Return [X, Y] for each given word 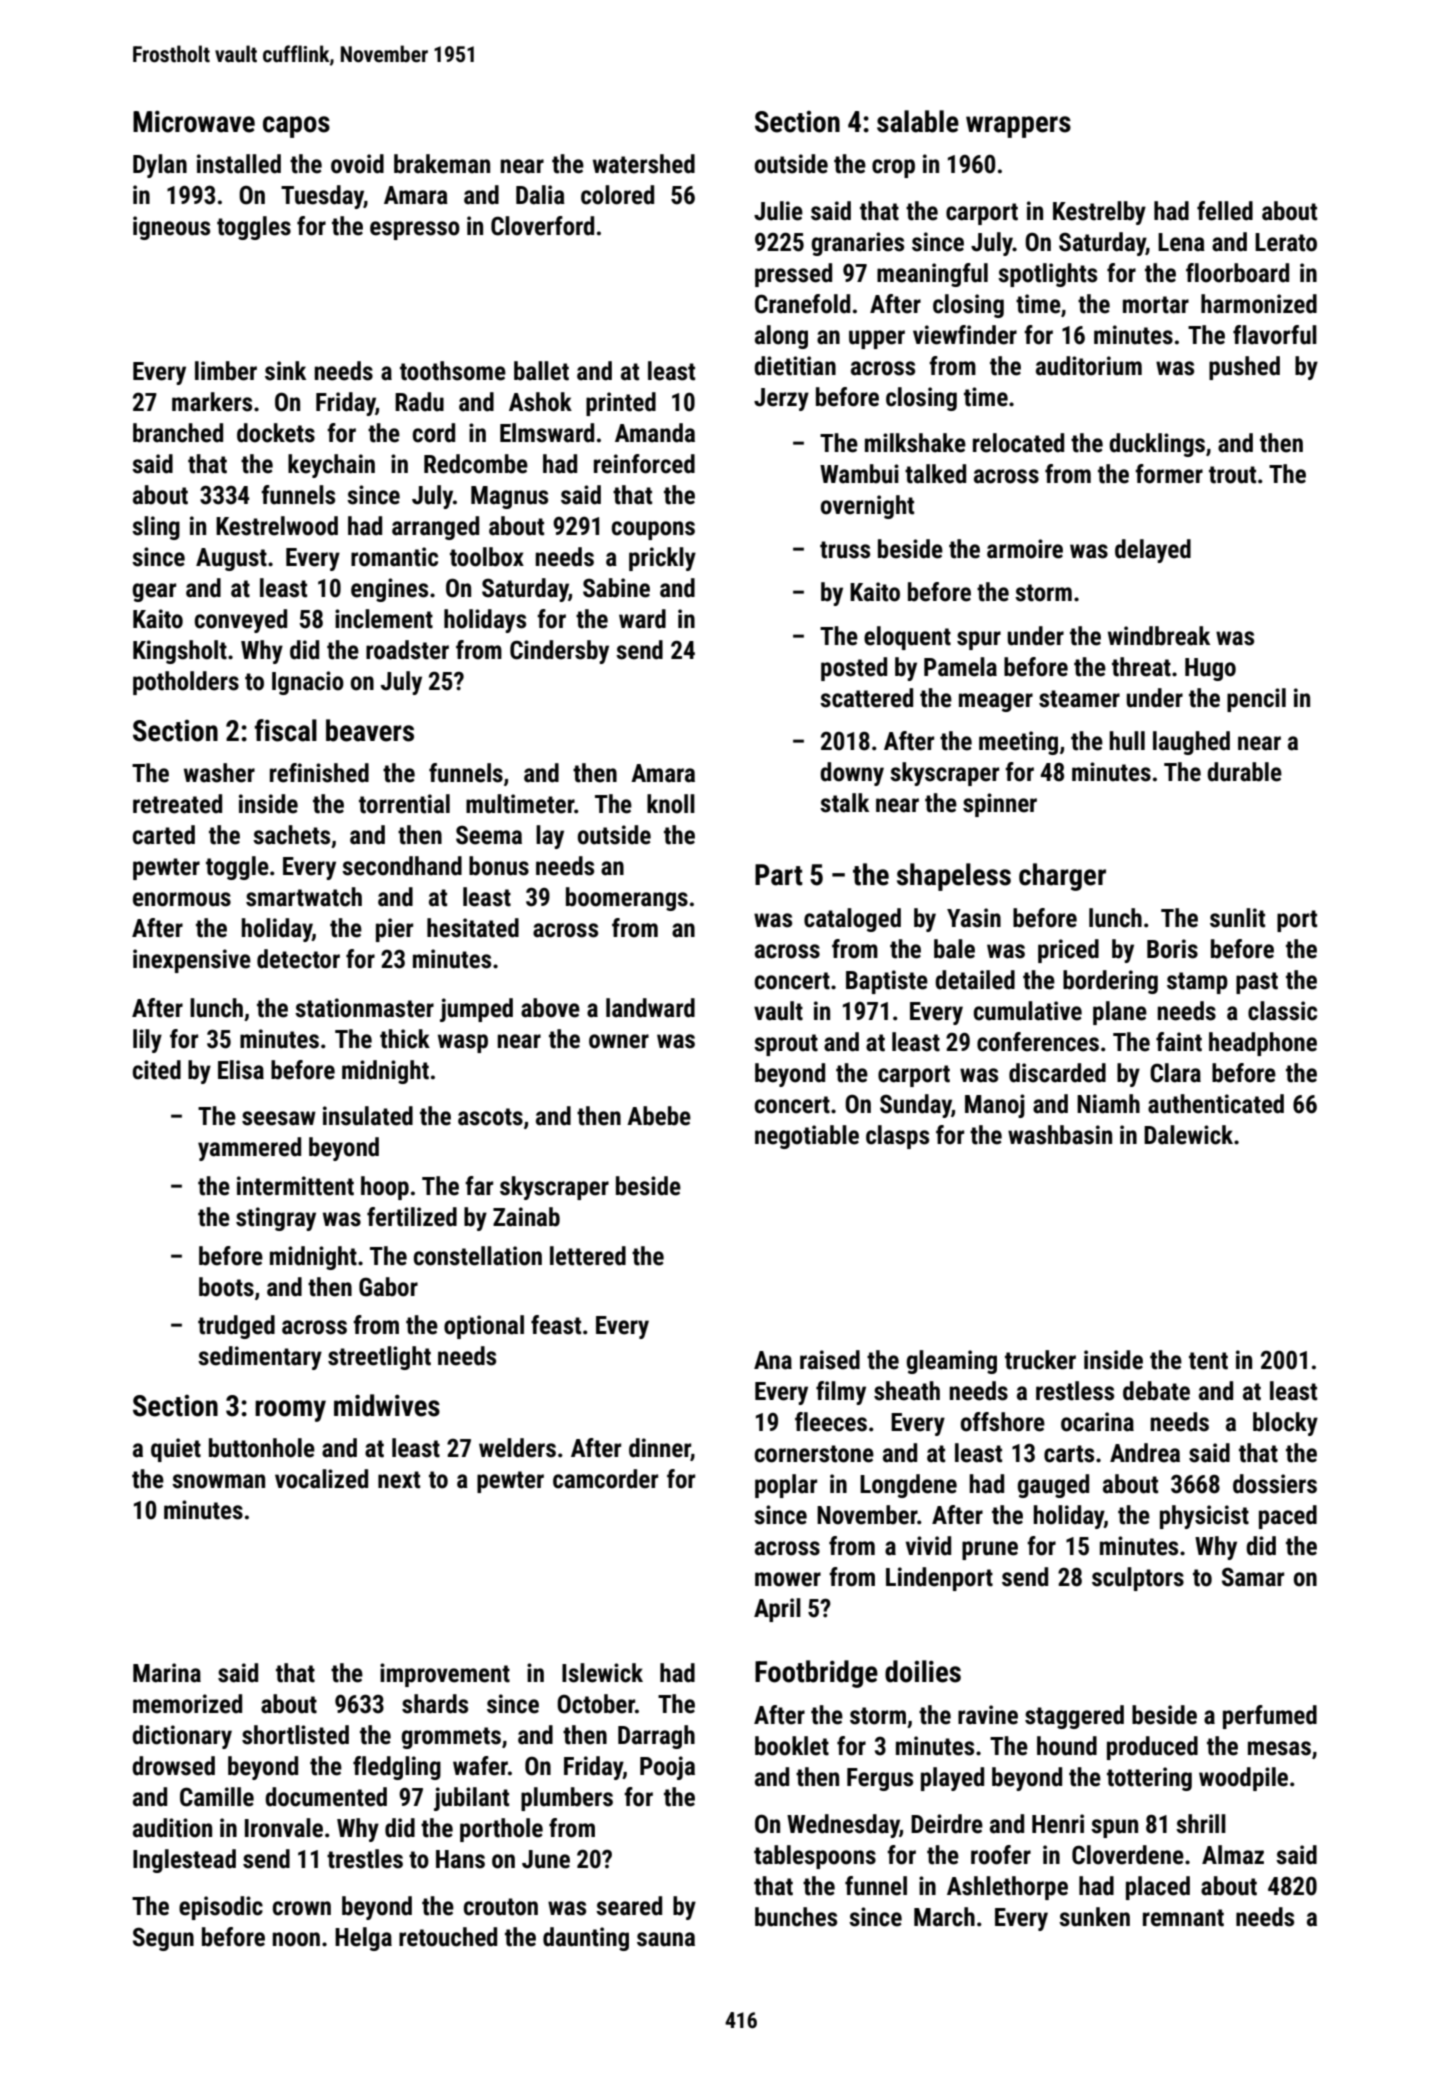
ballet [541, 371]
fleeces [831, 1422]
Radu [419, 402]
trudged [236, 1327]
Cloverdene [1128, 1855]
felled [1225, 211]
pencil [1256, 700]
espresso [415, 230]
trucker [1040, 1360]
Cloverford [542, 226]
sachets [291, 835]
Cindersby [559, 652]
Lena [1181, 242]
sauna [666, 1939]
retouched [448, 1937]
